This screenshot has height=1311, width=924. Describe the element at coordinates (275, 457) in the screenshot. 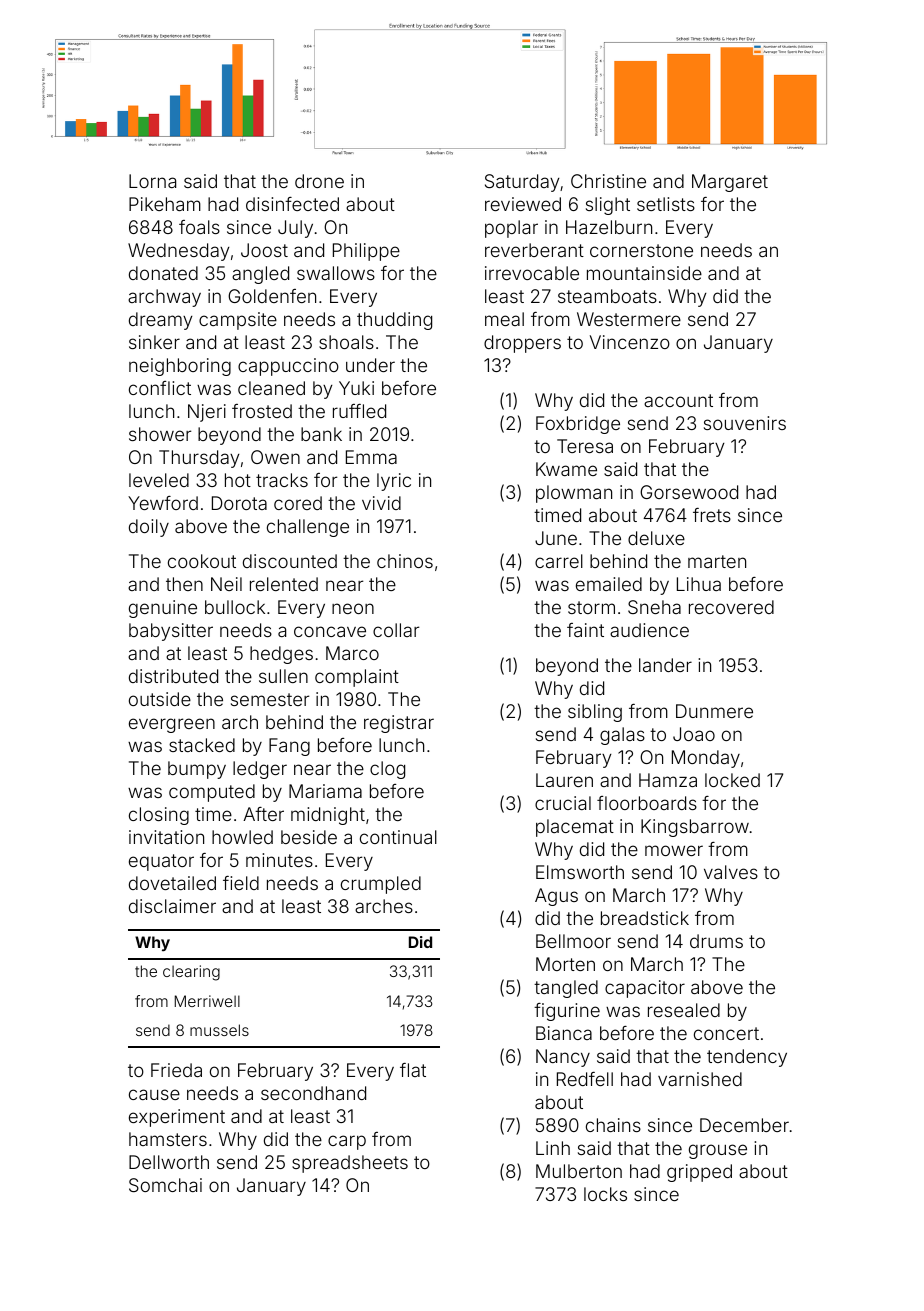

I see `Owen` at that location.
